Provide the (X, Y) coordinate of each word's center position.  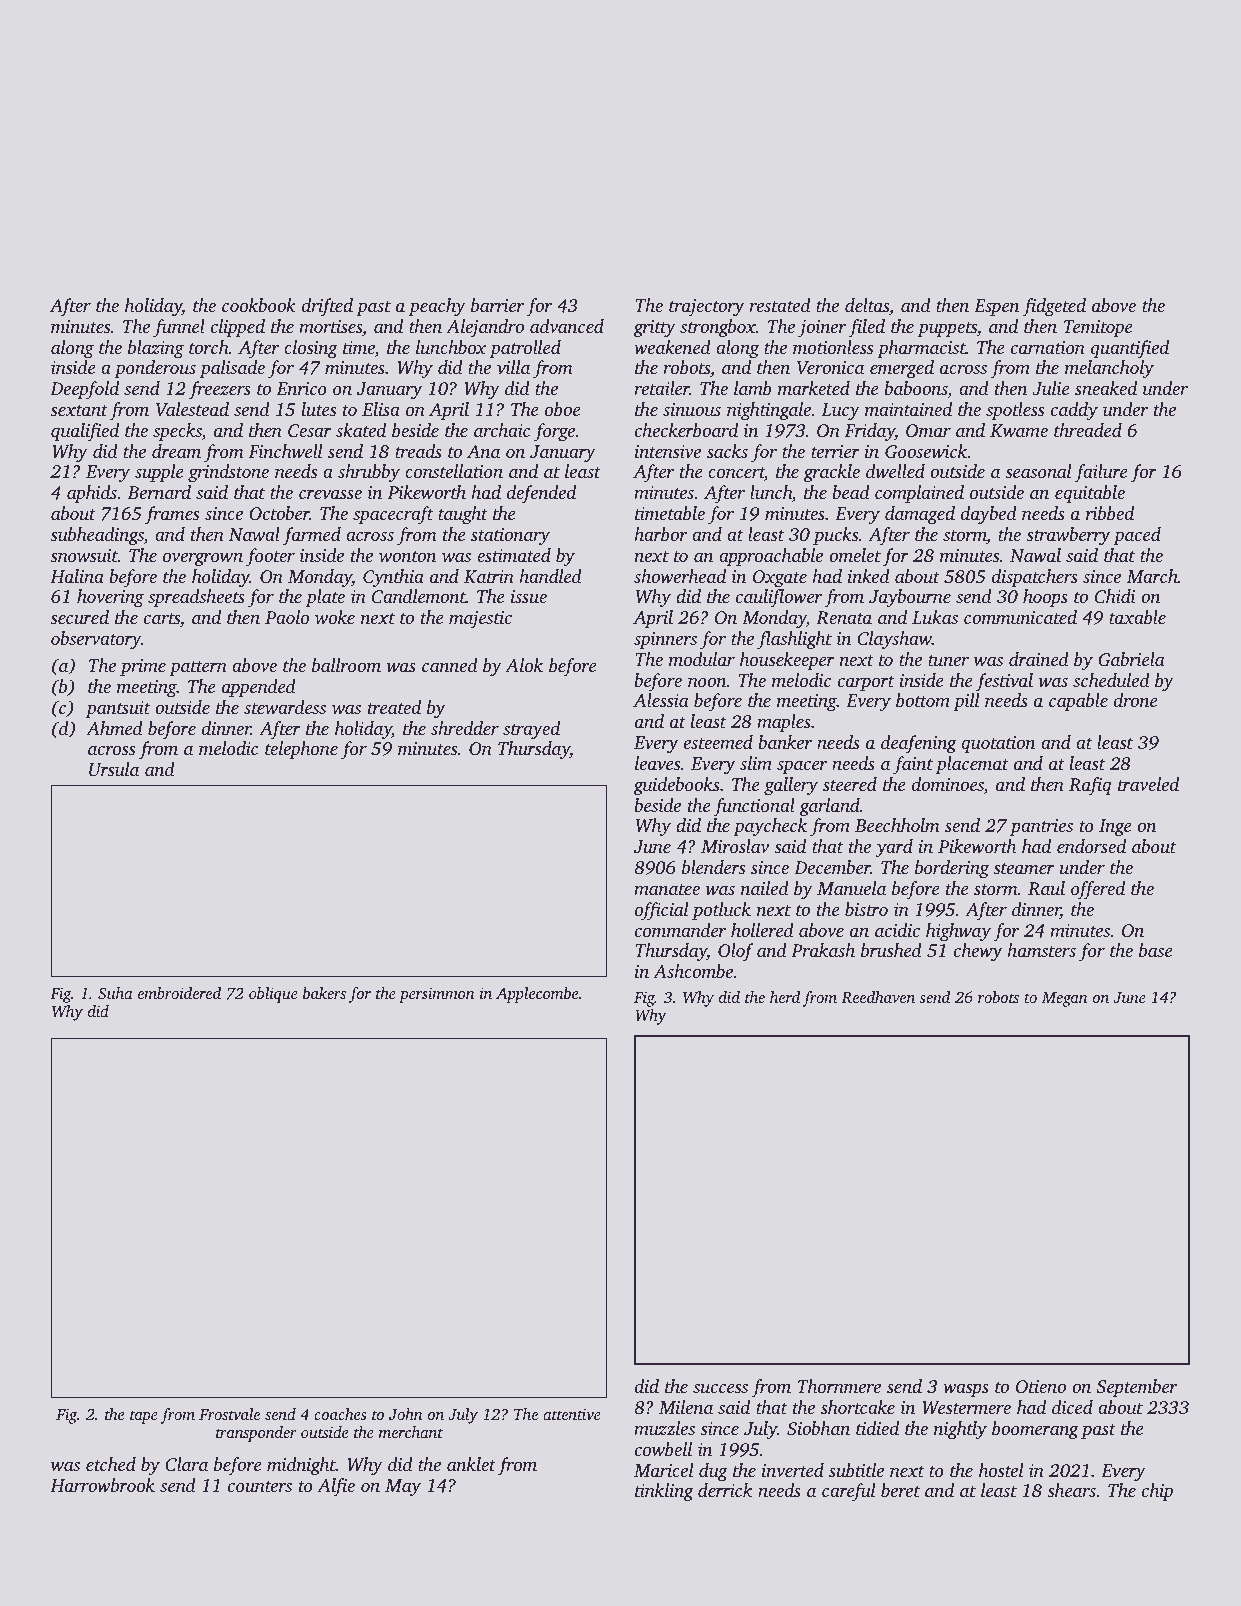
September (1137, 1388)
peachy (437, 307)
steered (850, 784)
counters (260, 1486)
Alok (524, 665)
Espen (997, 307)
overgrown (203, 559)
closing (311, 349)
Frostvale (229, 1414)
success (720, 1388)
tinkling (664, 1492)
